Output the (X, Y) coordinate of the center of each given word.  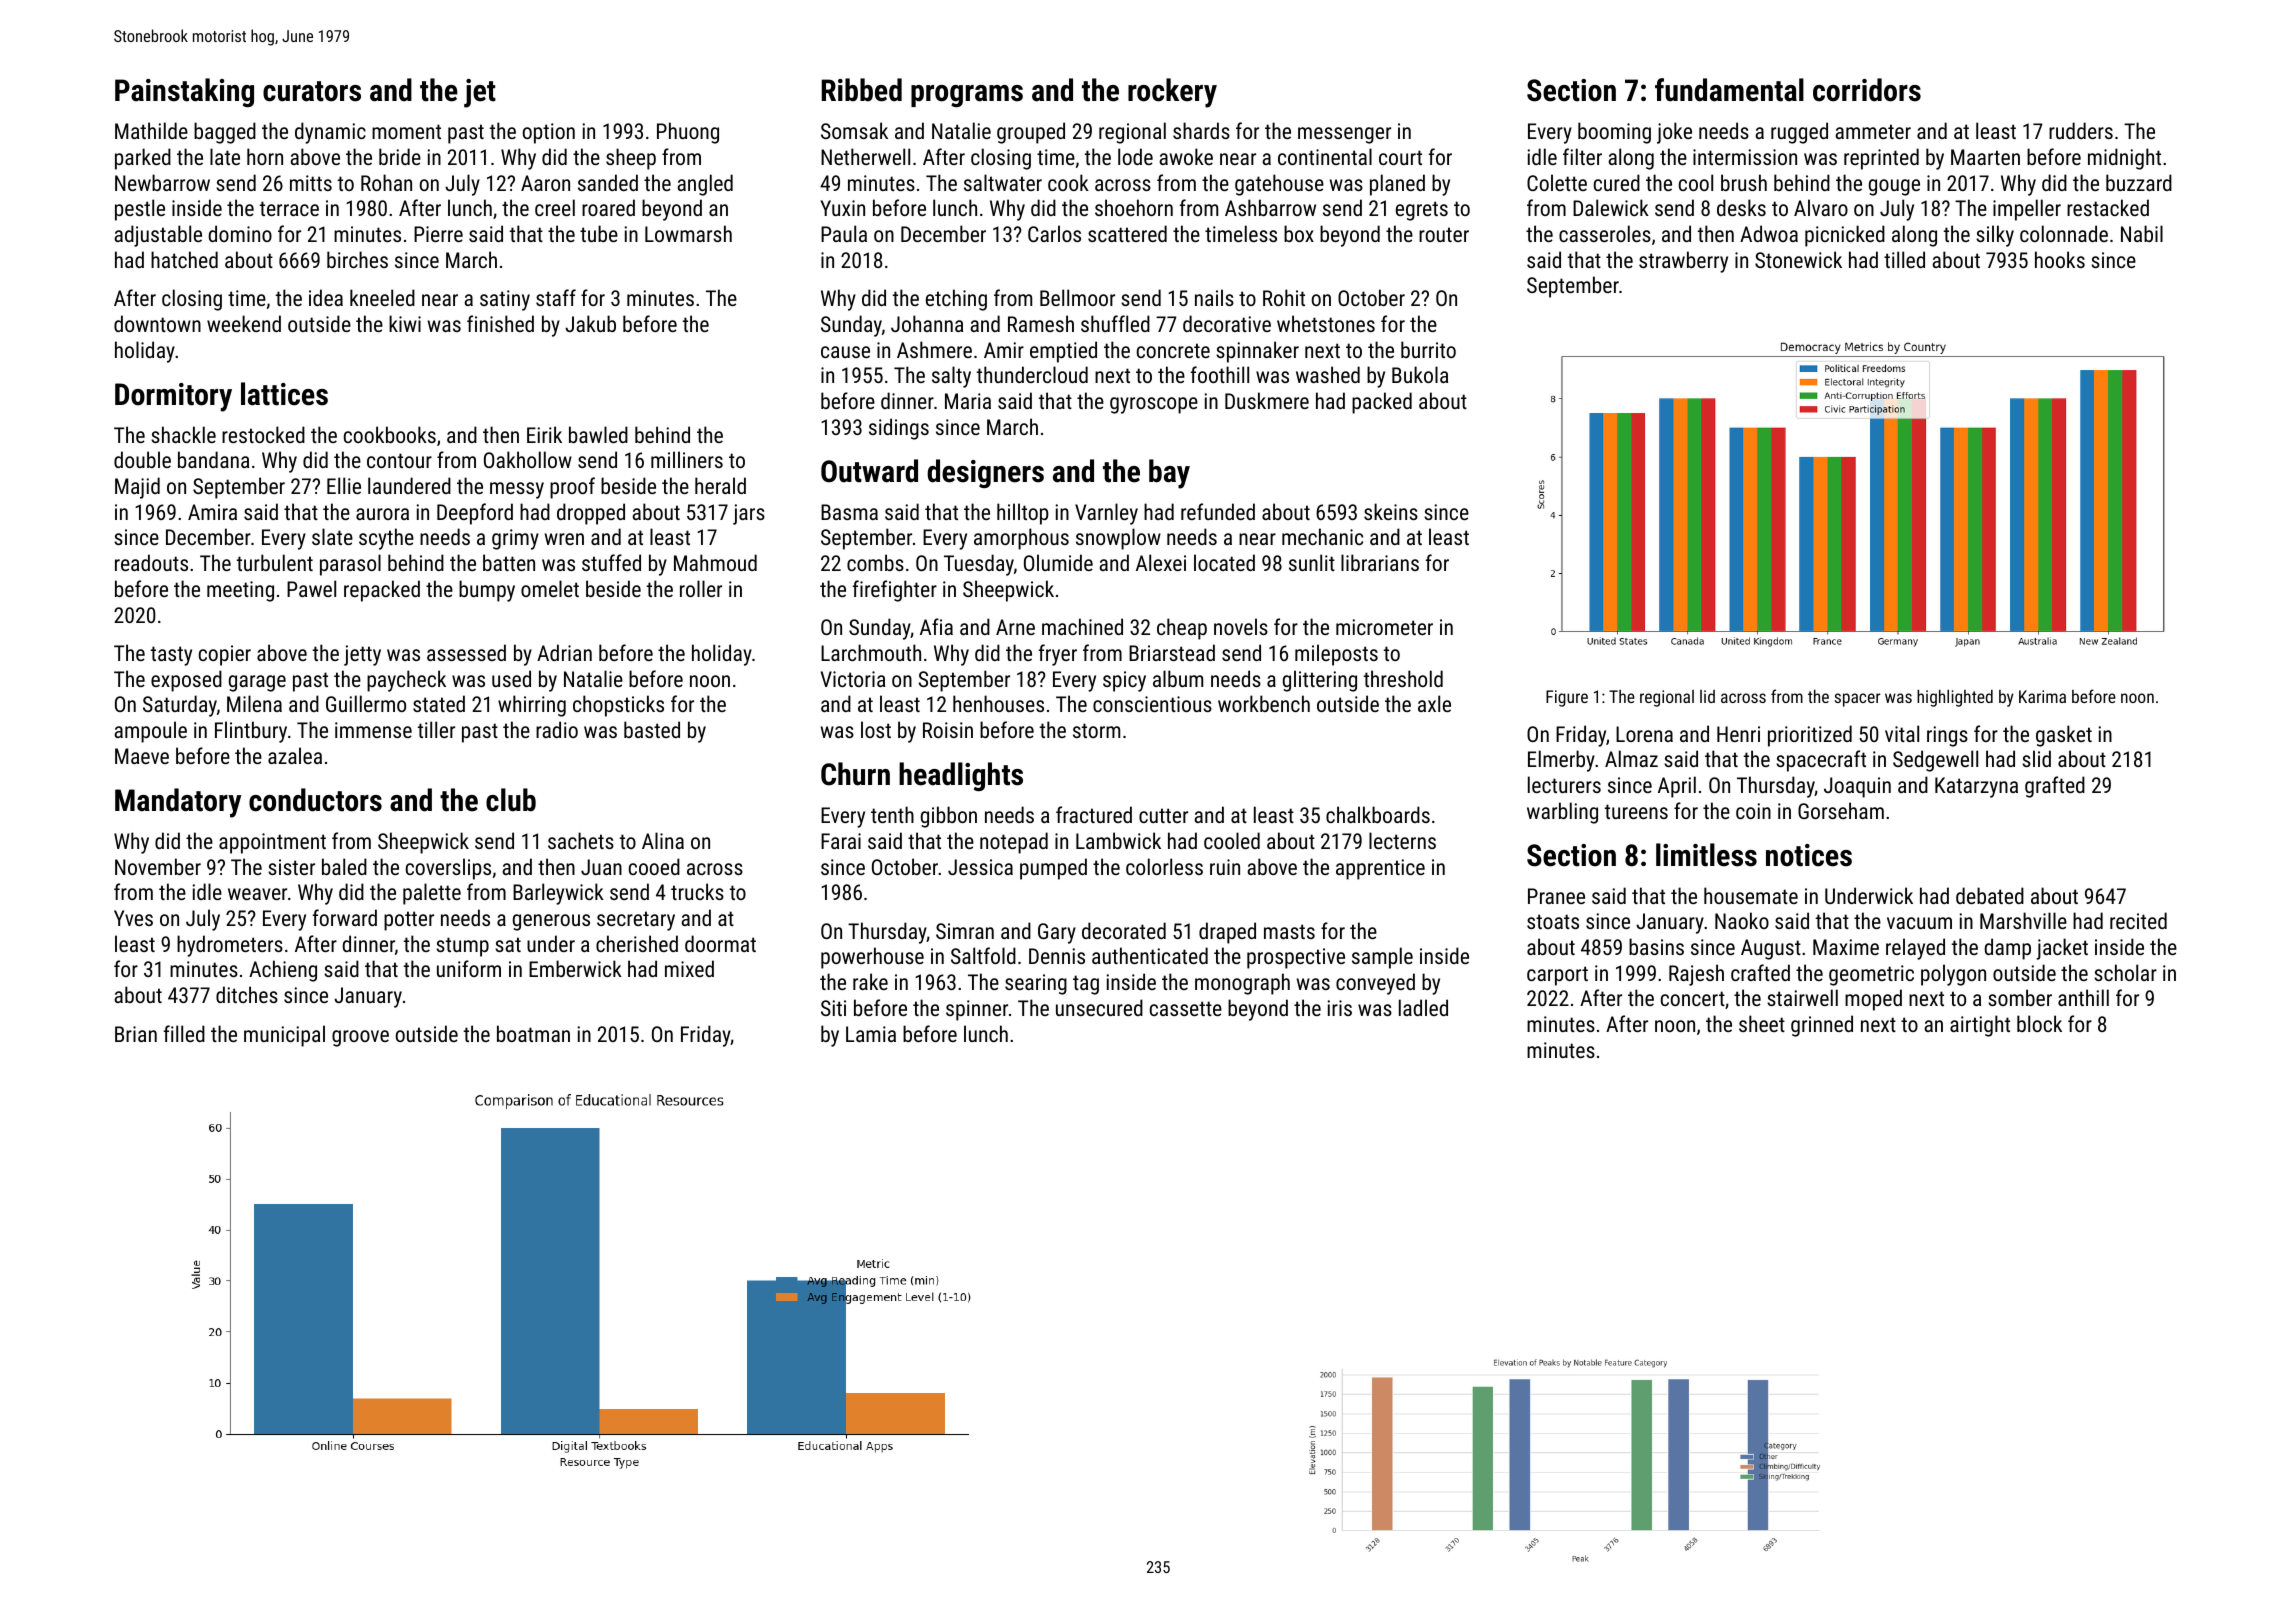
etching (956, 300)
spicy (1124, 681)
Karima (2042, 696)
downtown (157, 323)
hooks (2060, 259)
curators (312, 91)
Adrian (564, 652)
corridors (1867, 90)
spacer (1857, 700)
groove (360, 1038)
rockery (1172, 93)
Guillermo (366, 703)
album (1178, 678)
